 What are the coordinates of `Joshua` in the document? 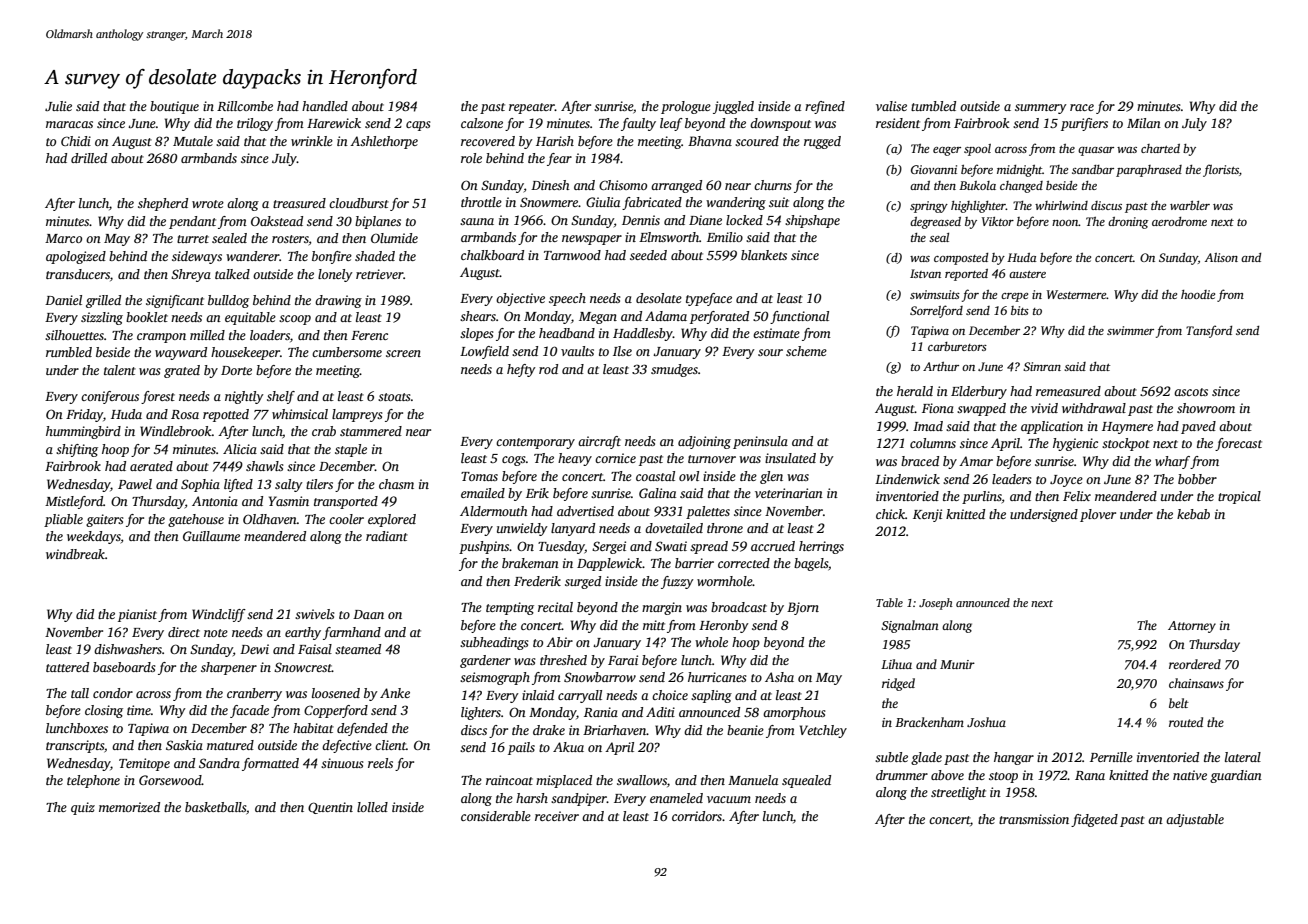 It's located at (986, 722).
